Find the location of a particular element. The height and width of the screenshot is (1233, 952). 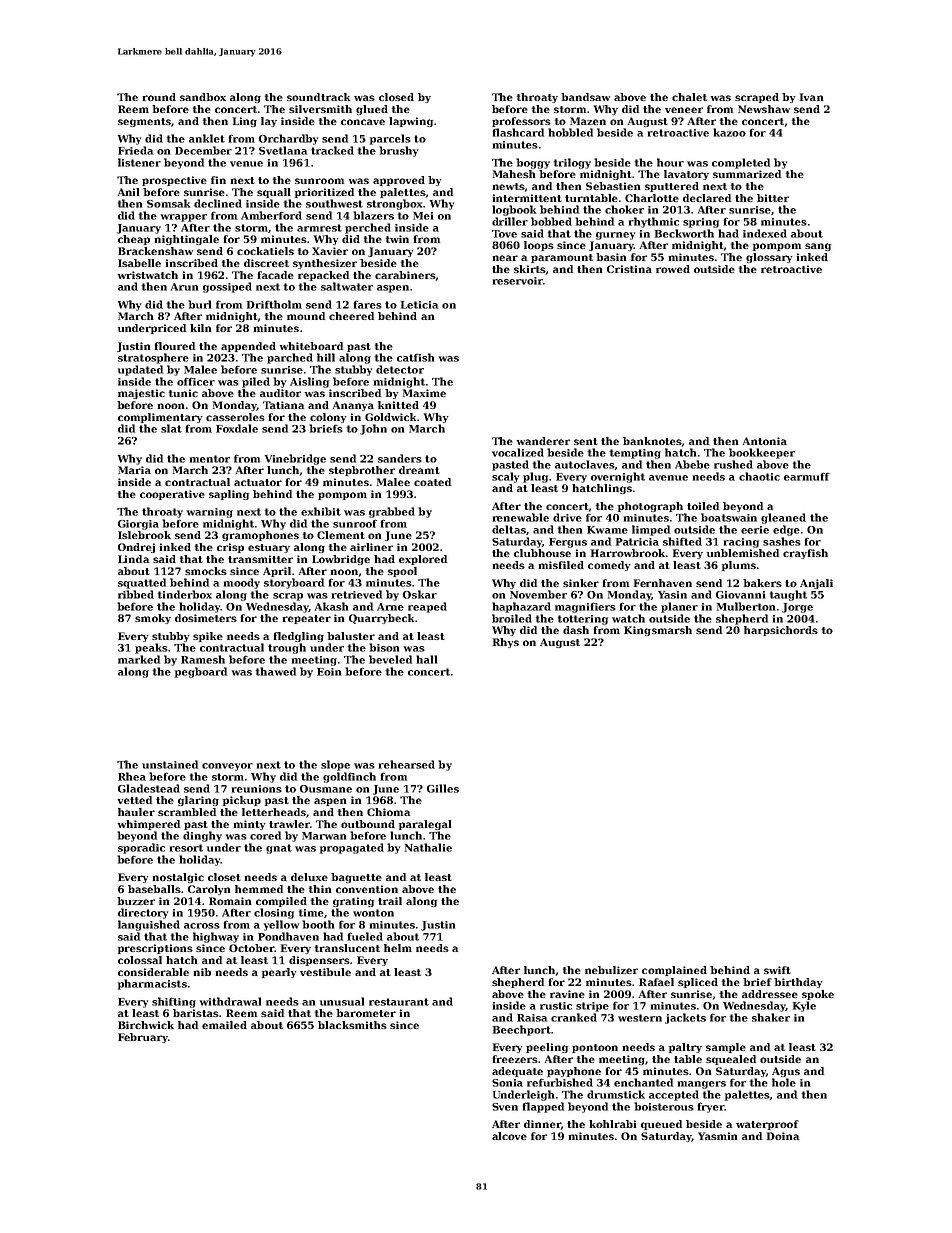

cheap is located at coordinates (134, 240).
